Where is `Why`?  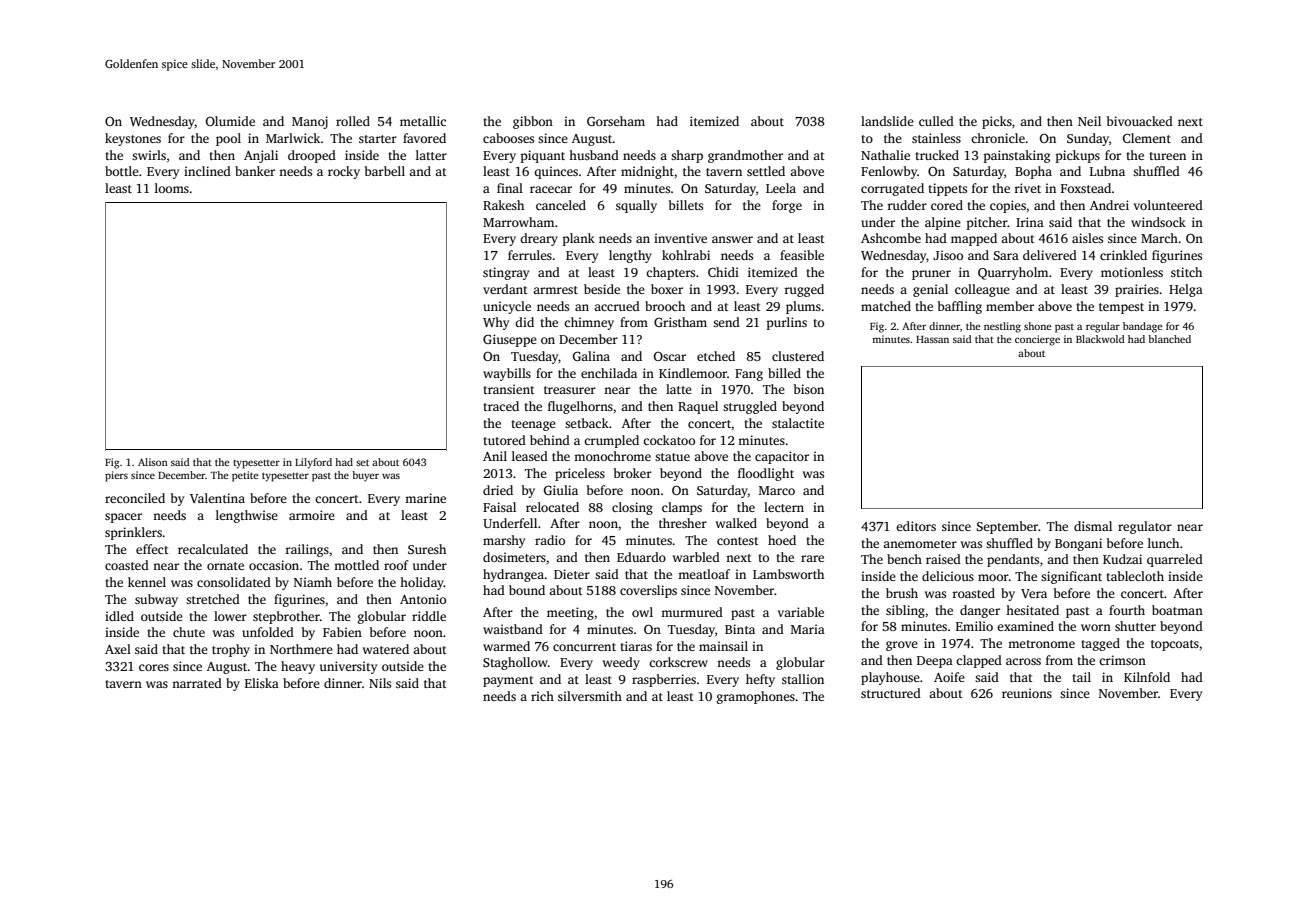 Why is located at coordinates (496, 323).
